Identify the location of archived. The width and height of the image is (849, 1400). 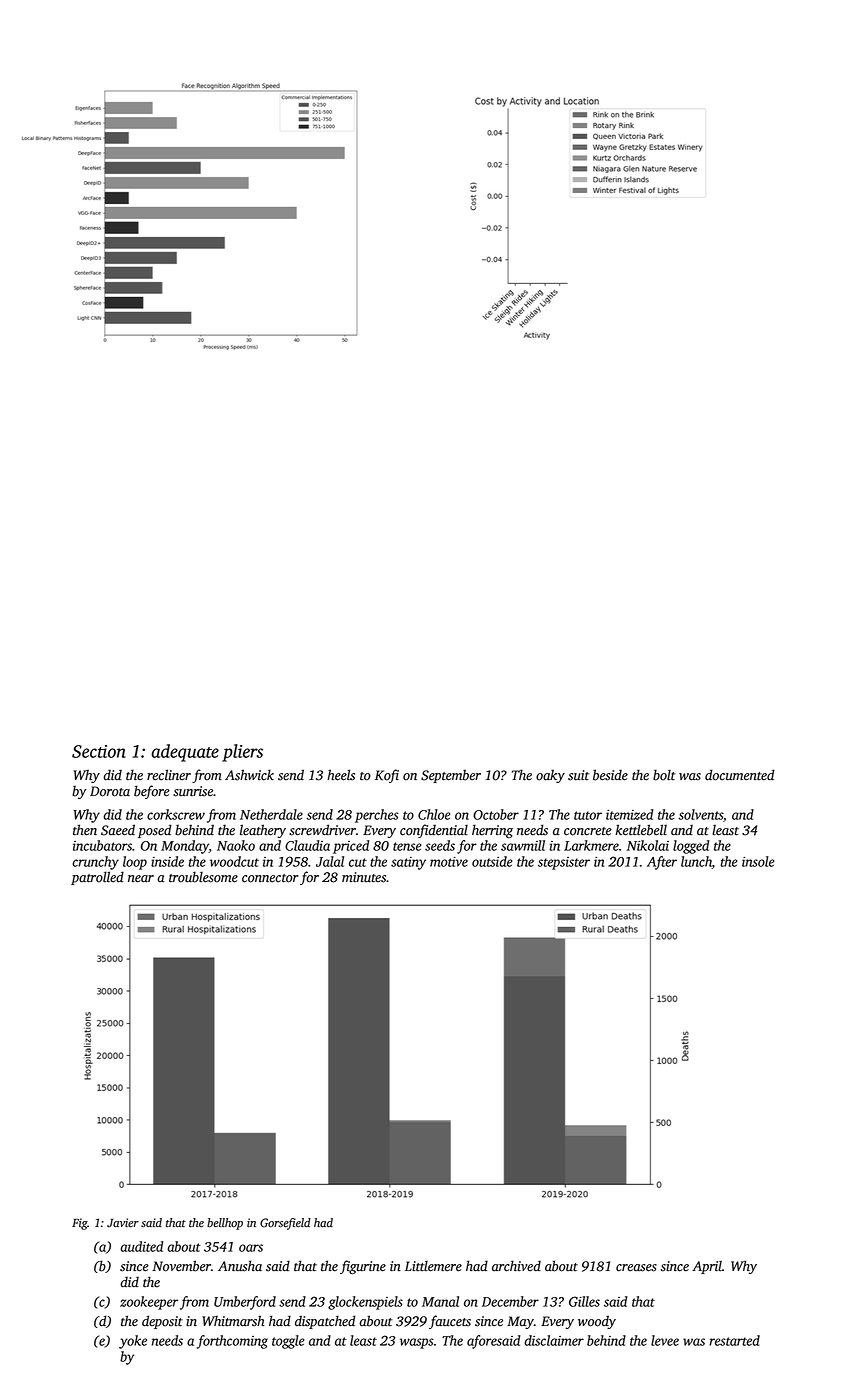
(516, 1266).
